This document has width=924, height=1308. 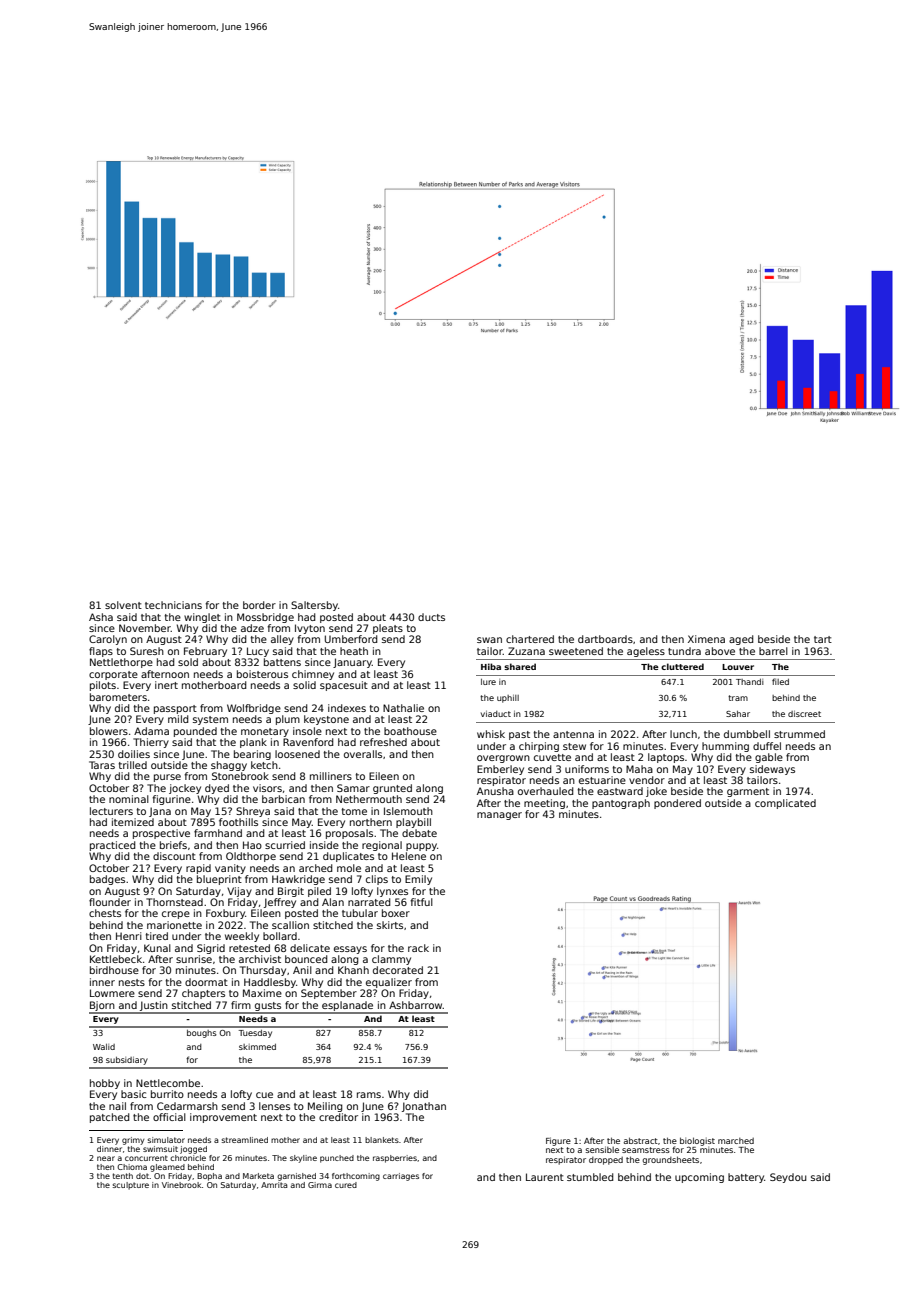 What do you see at coordinates (677, 804) in the document?
I see `pondered` at bounding box center [677, 804].
